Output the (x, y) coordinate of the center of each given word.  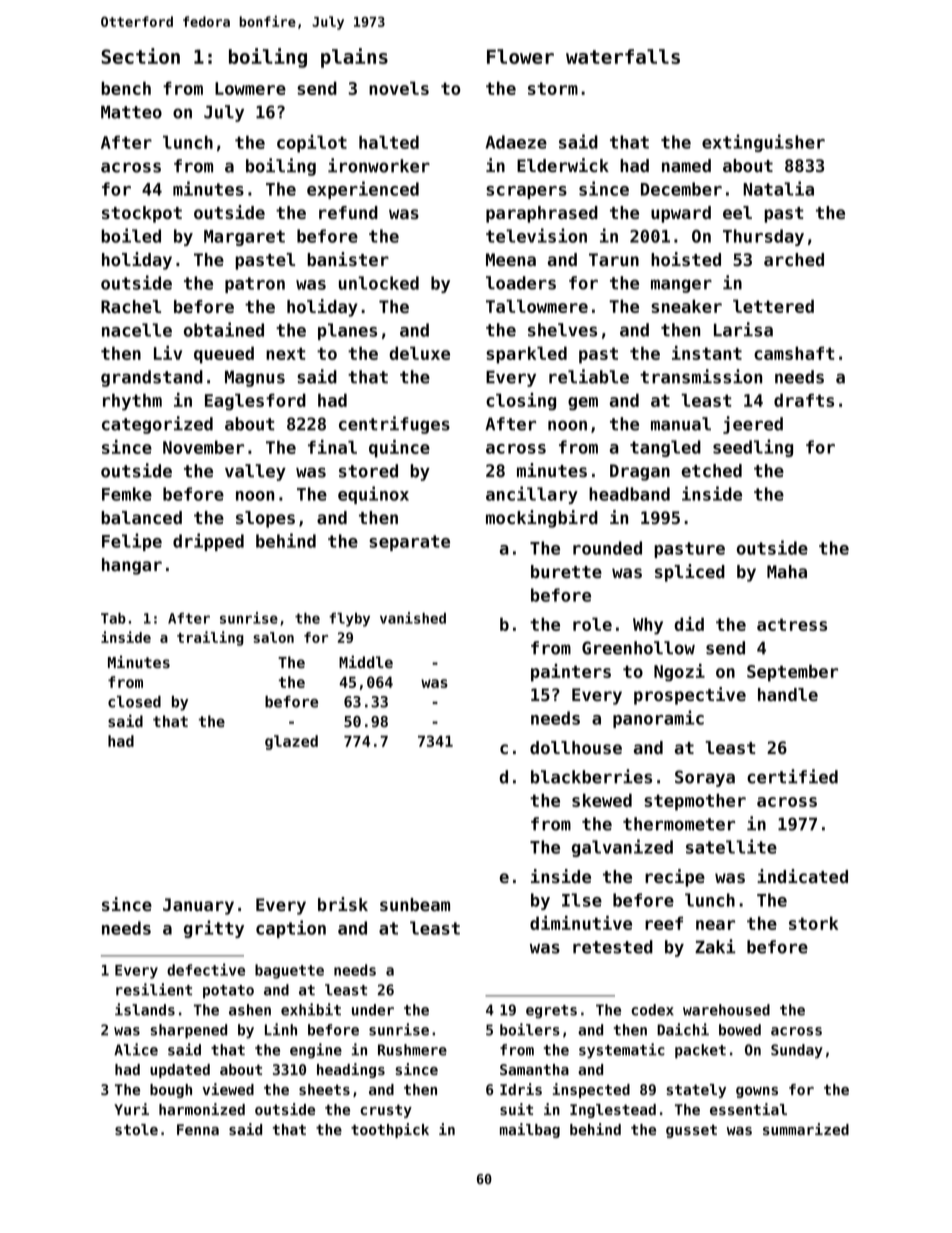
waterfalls (623, 56)
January (198, 906)
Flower (520, 56)
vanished (413, 618)
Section (140, 56)
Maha (787, 571)
